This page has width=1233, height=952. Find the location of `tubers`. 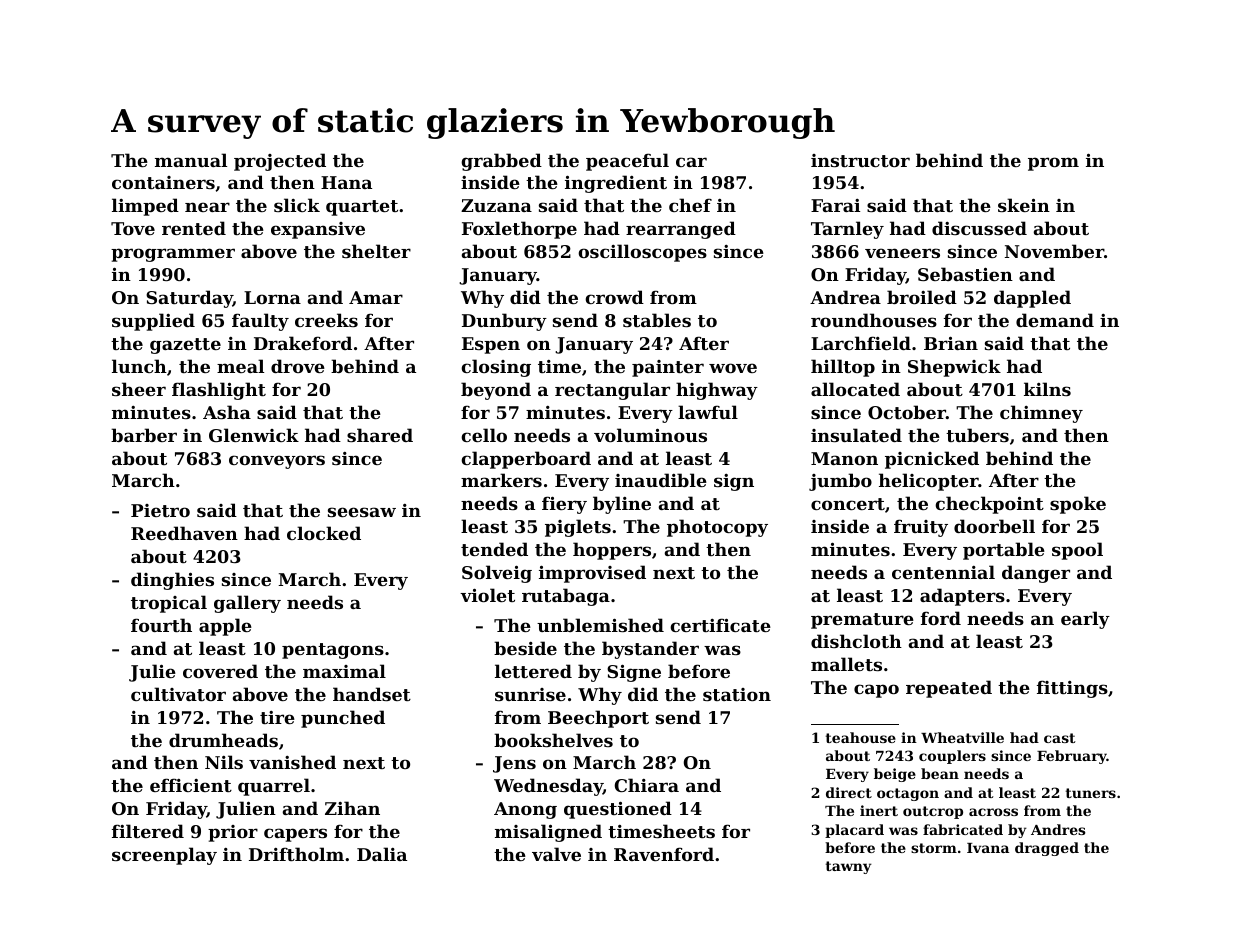

tubers is located at coordinates (977, 435).
